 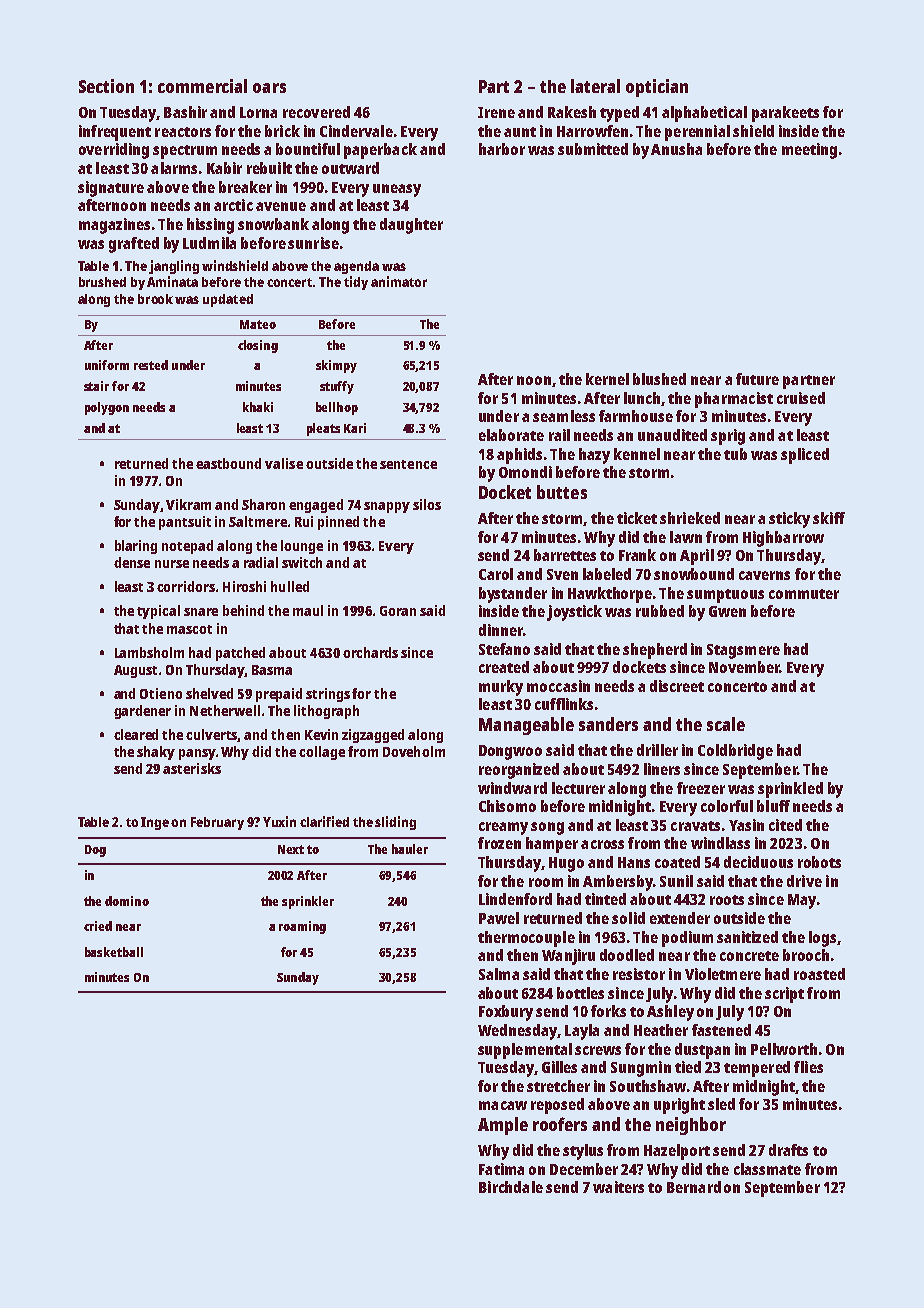 I want to click on Cindervale, so click(x=356, y=131).
